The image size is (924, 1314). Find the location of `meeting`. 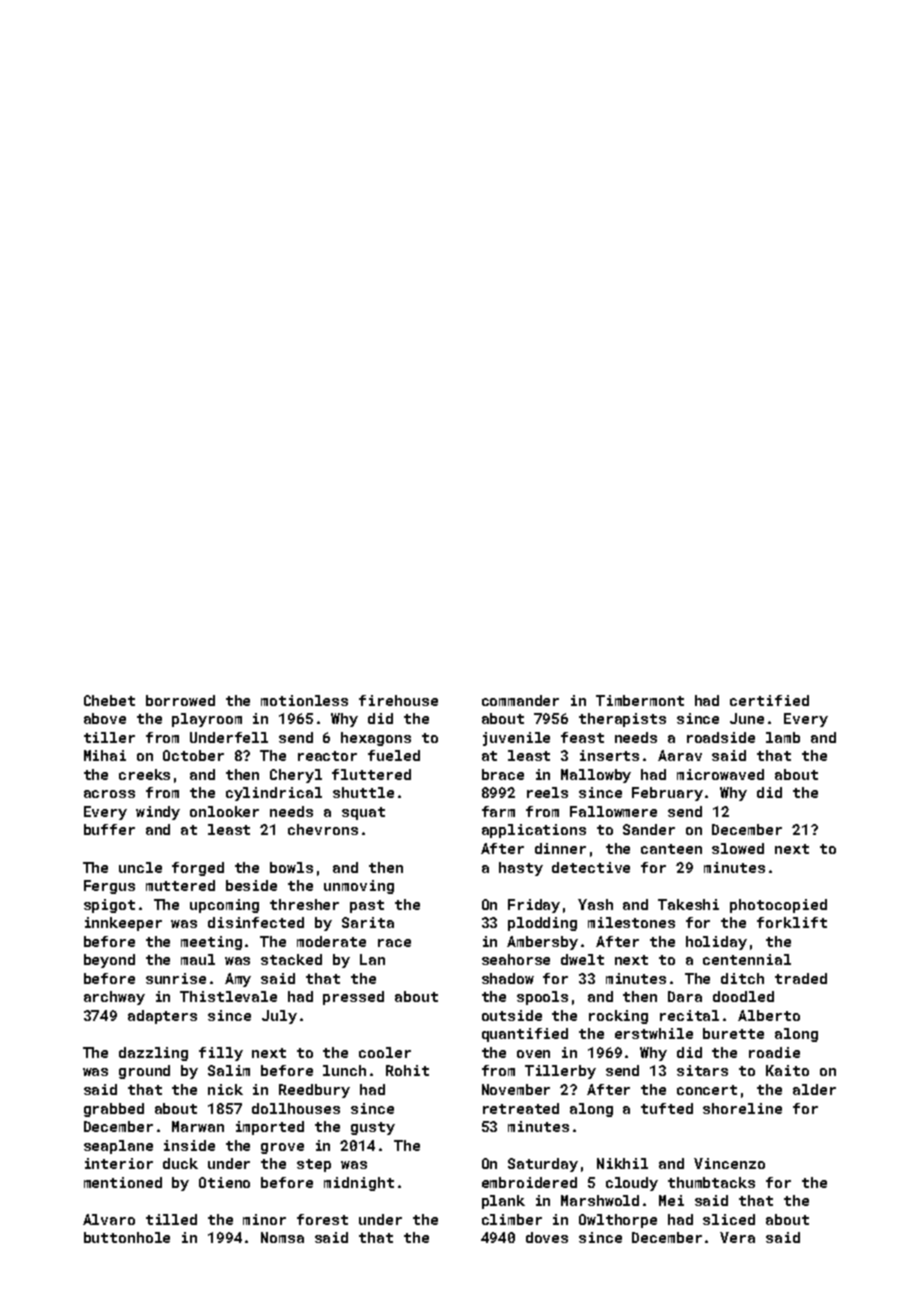

meeting is located at coordinates (211, 943).
